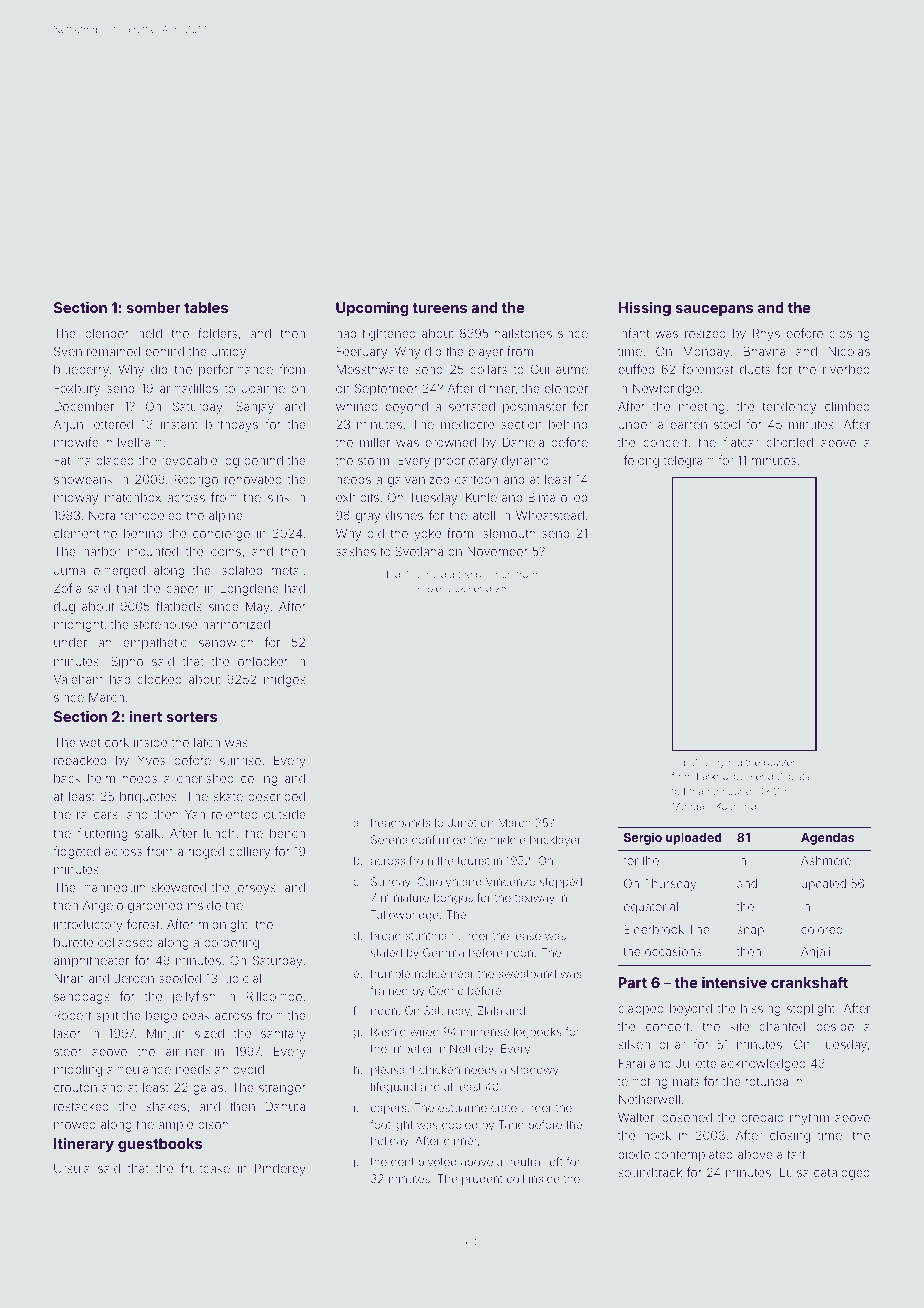  Describe the element at coordinates (437, 1162) in the screenshot. I see `pivoted` at that location.
